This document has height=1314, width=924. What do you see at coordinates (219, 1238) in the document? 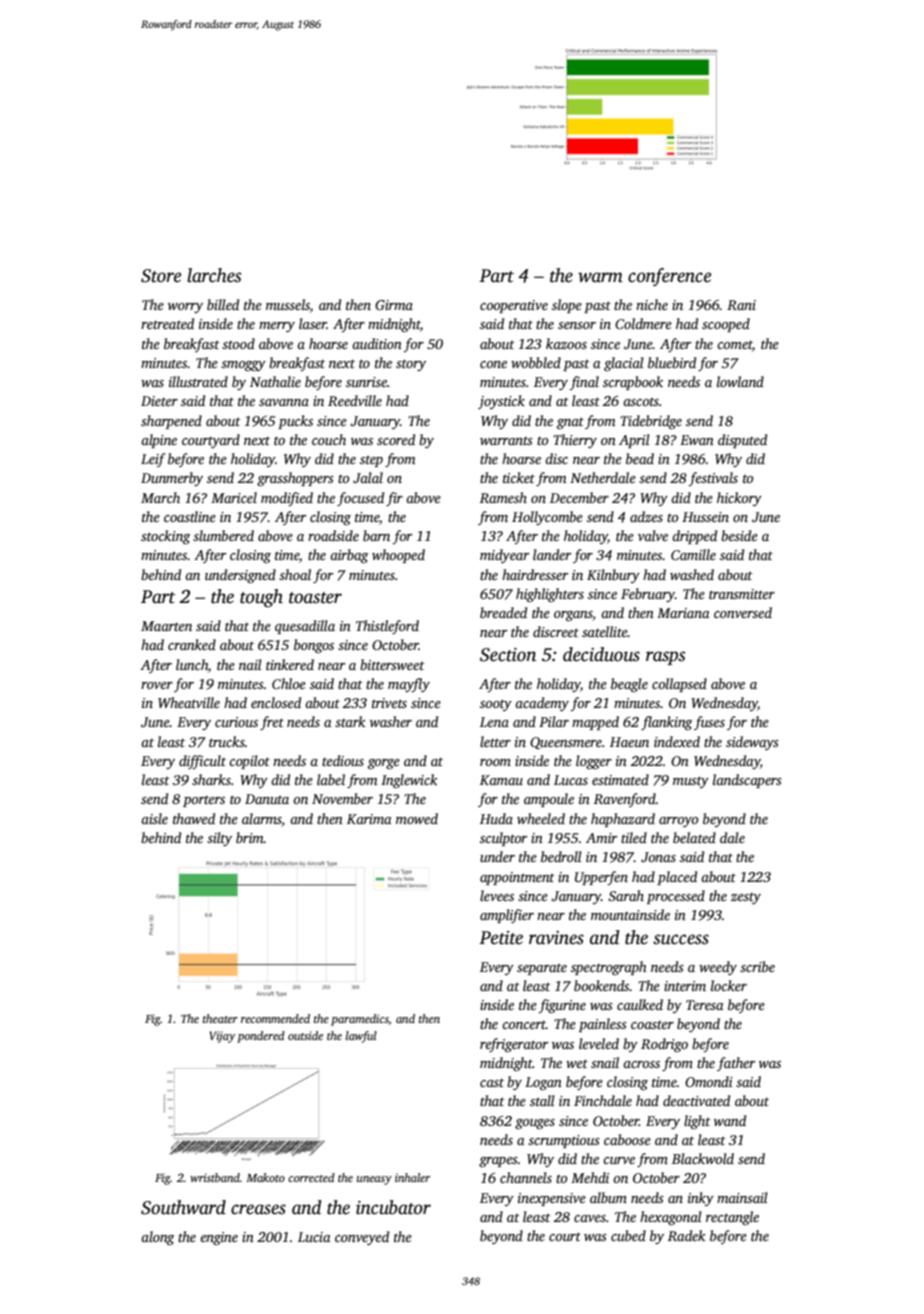
I see `engine` at bounding box center [219, 1238].
